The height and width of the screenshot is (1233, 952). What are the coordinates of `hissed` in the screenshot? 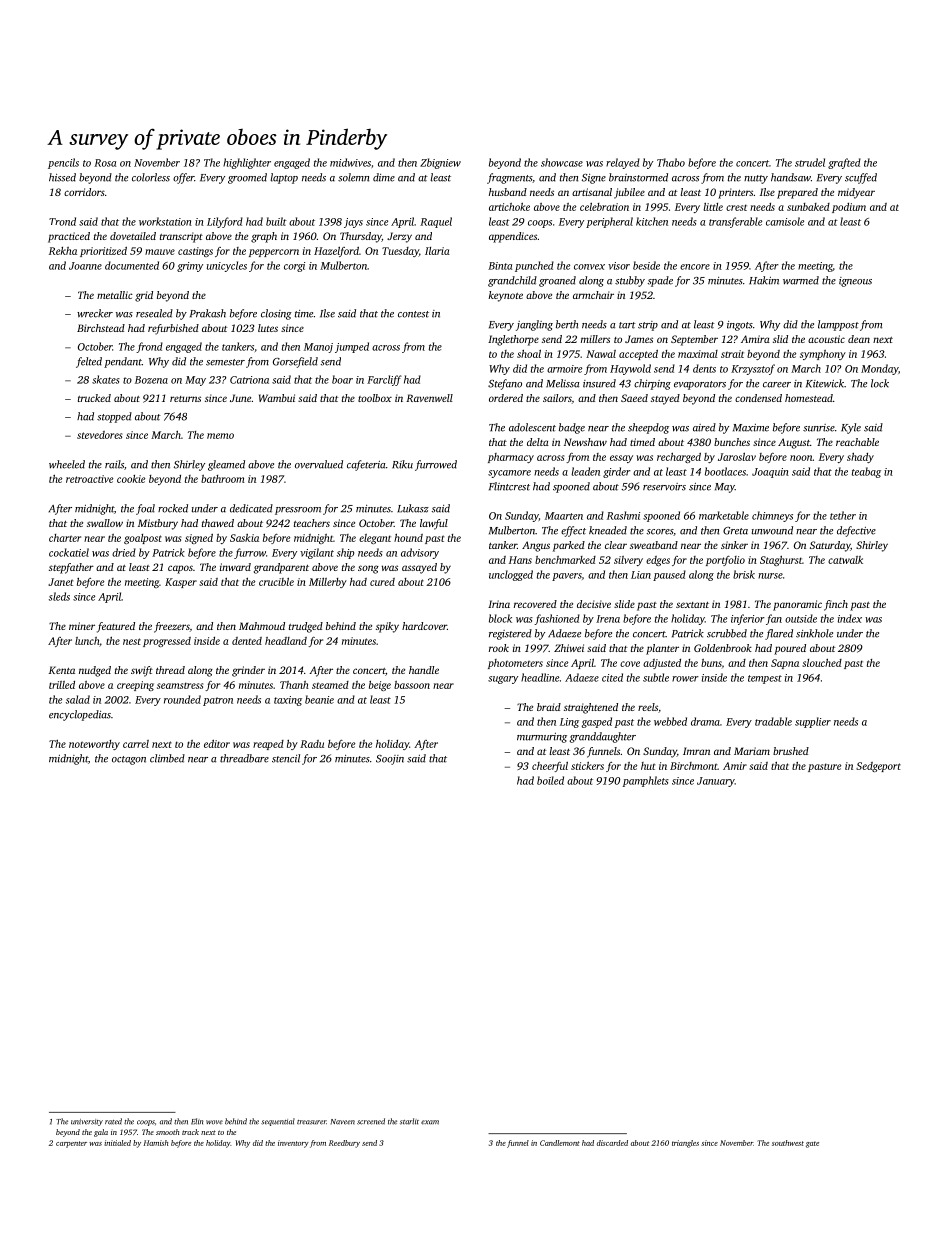 It's located at (62, 177).
